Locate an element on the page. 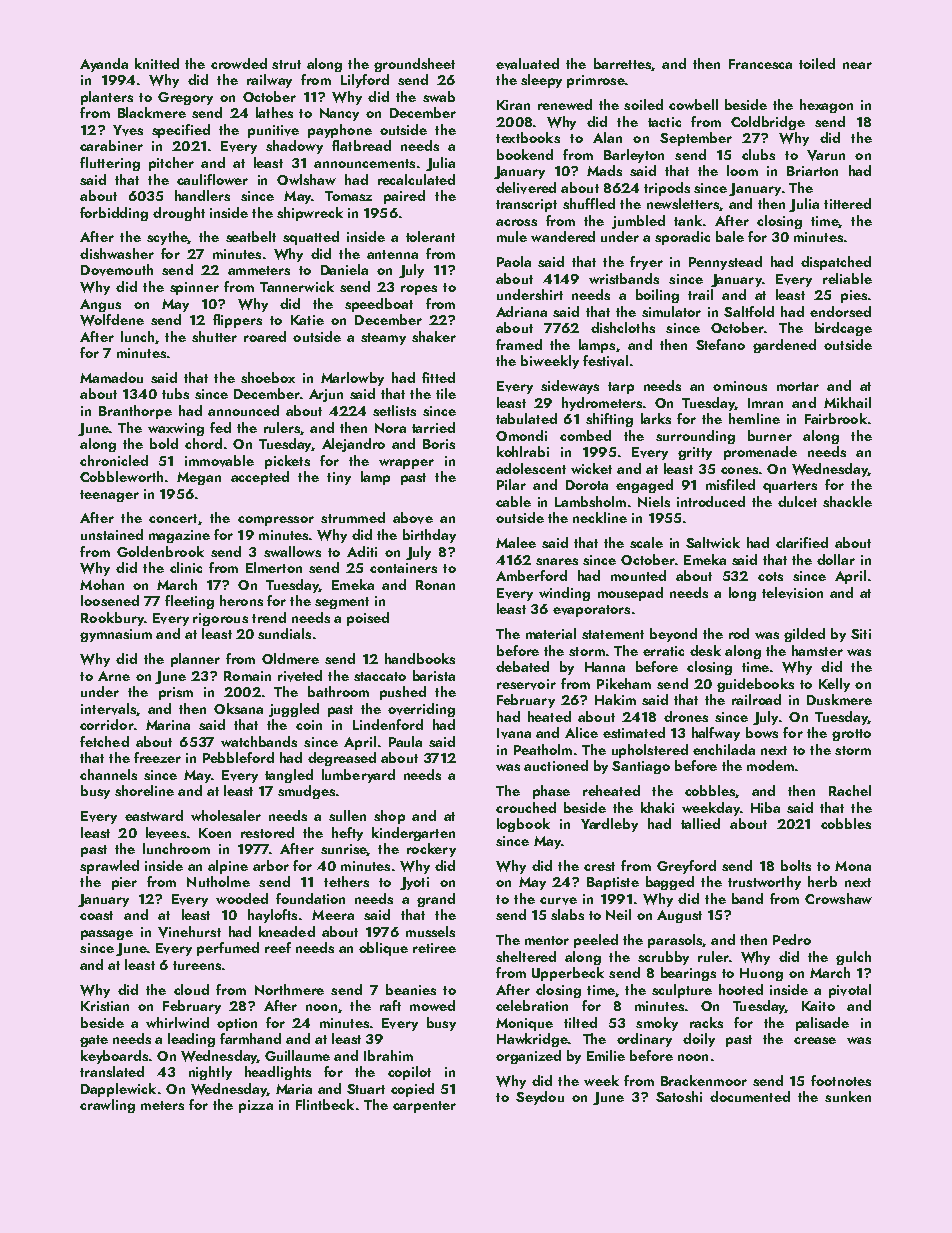 This image has height=1233, width=952. shutter is located at coordinates (214, 336).
